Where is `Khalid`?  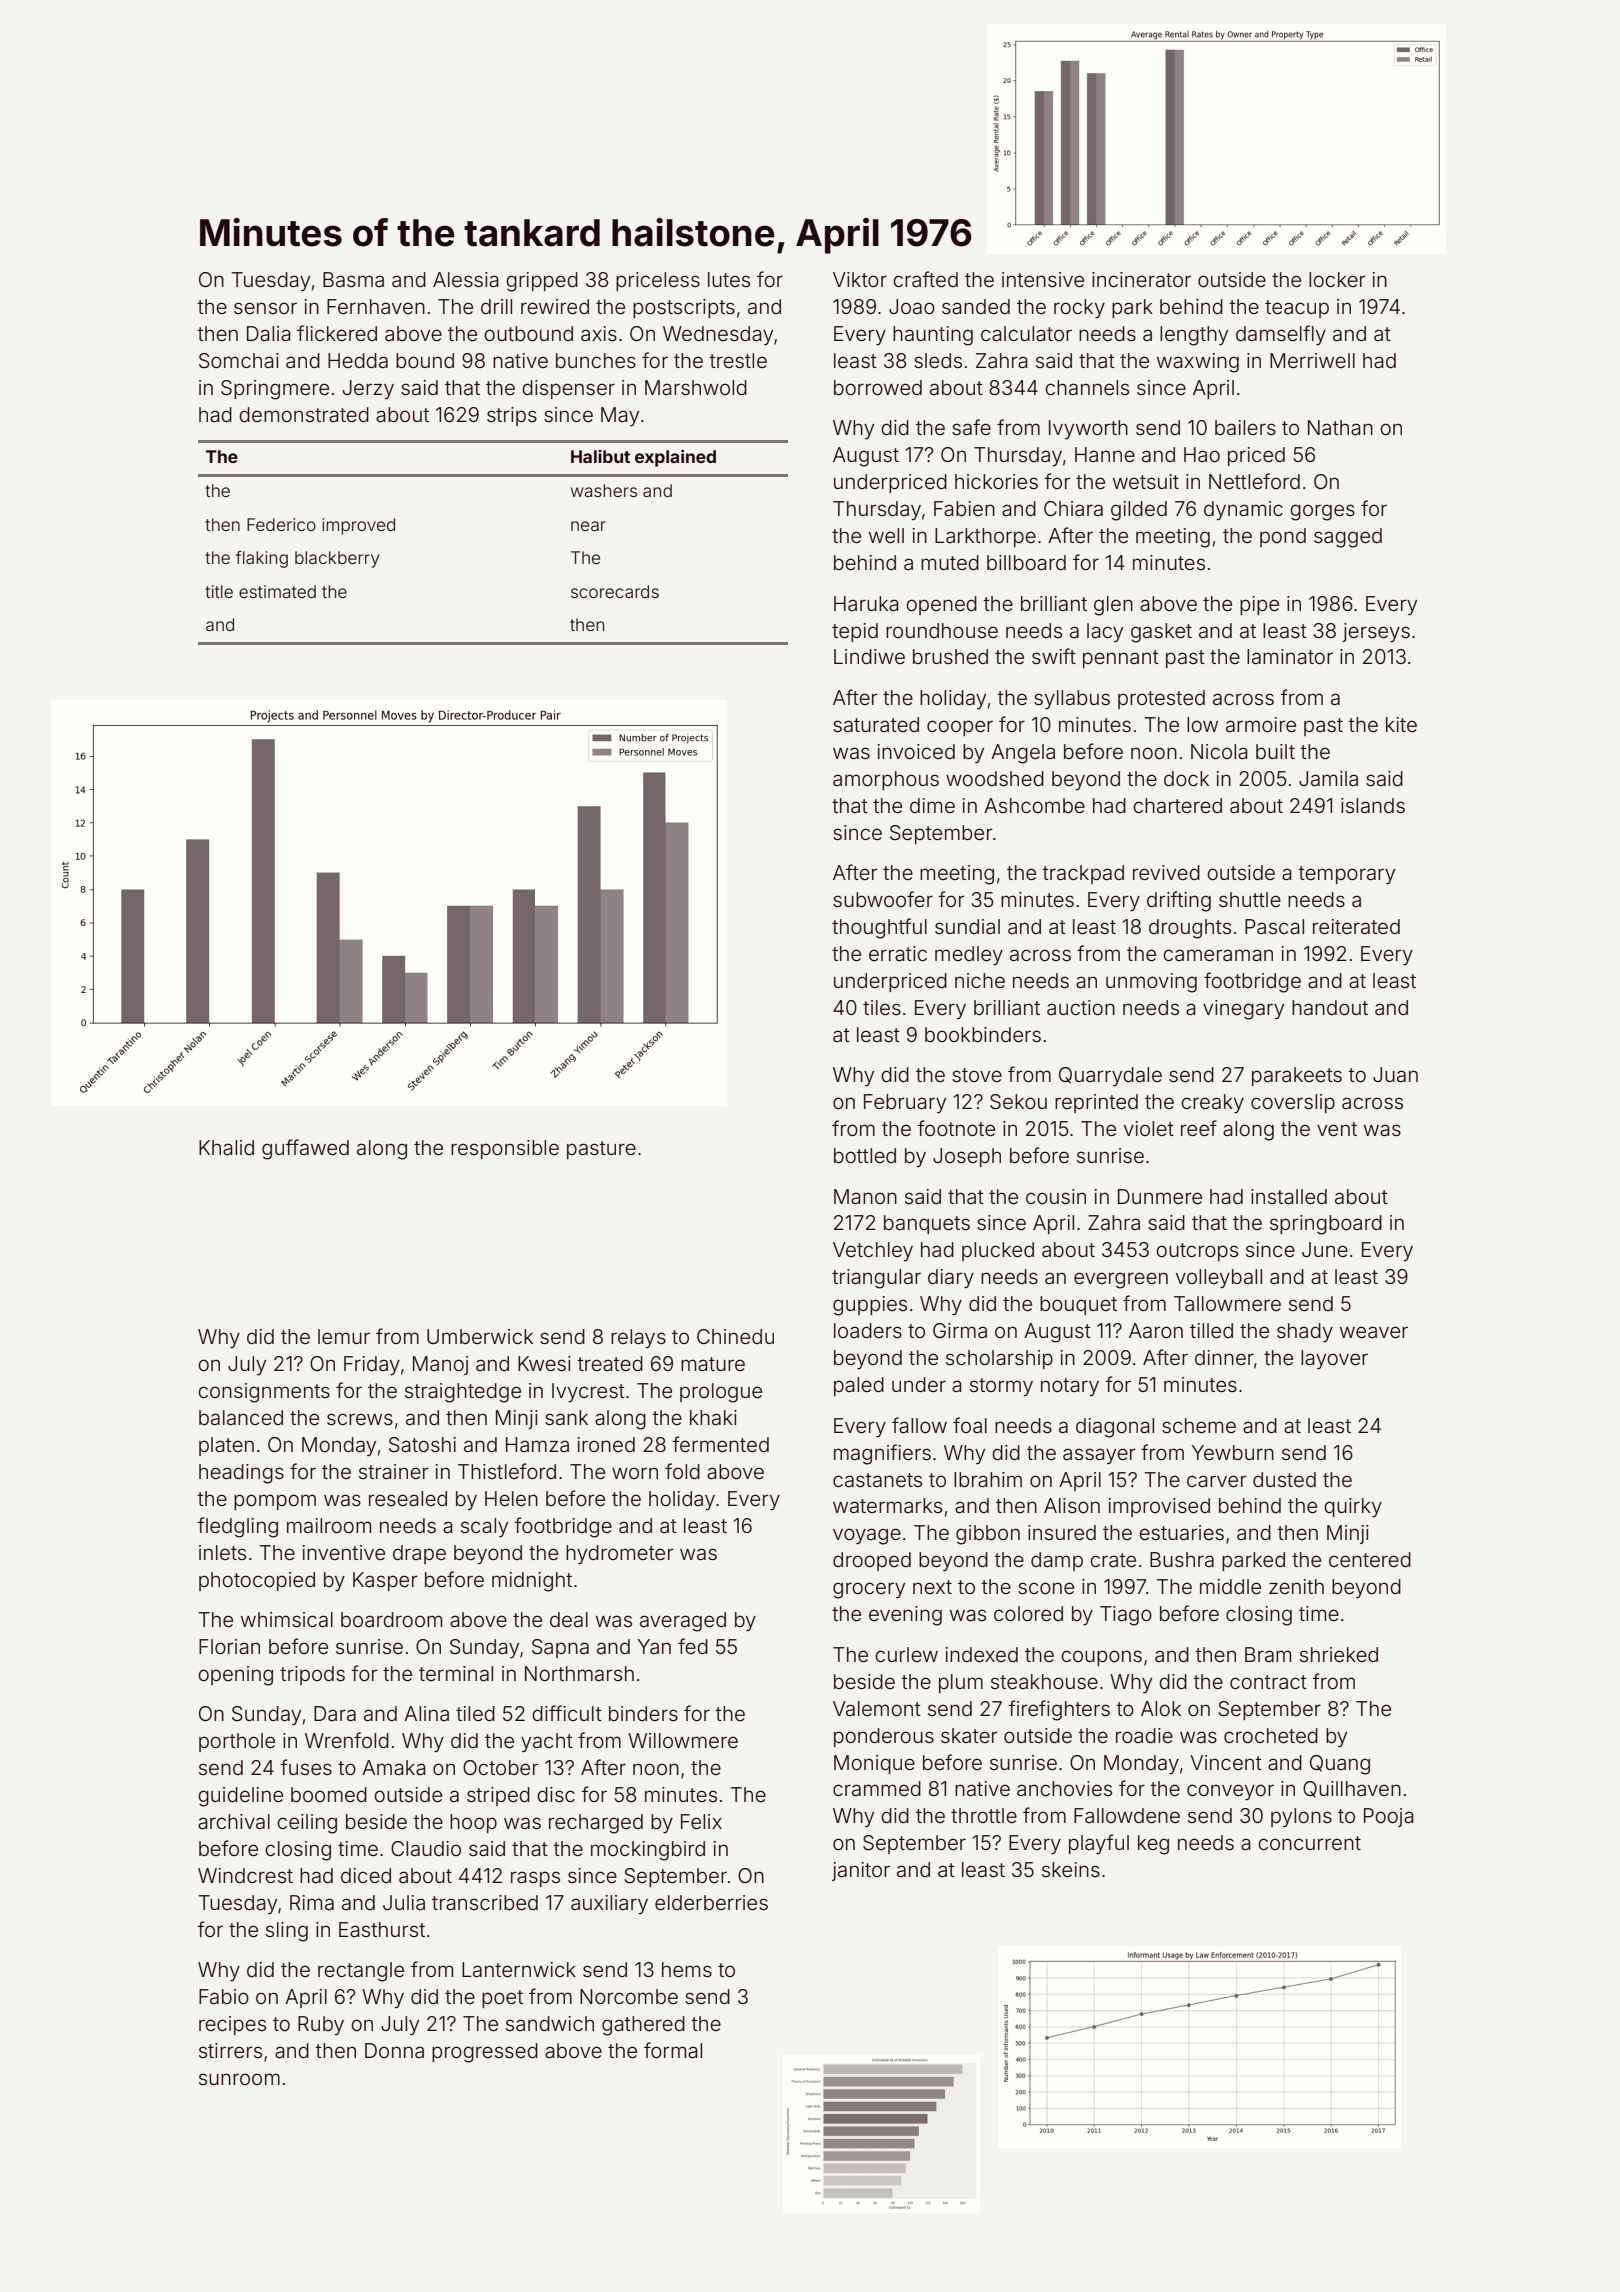
Khalid is located at coordinates (226, 1147).
